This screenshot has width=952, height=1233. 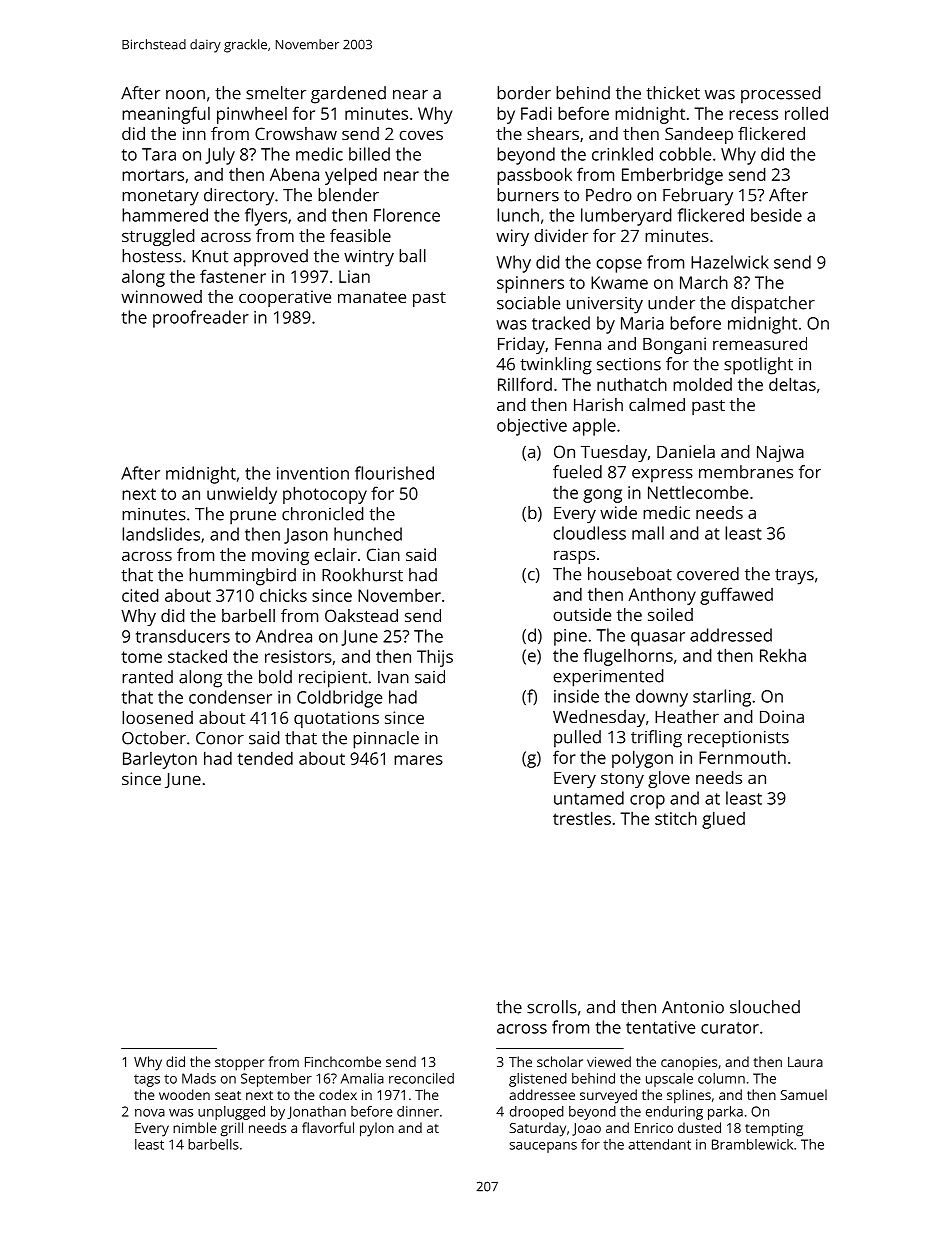 I want to click on Nettlecombe, so click(x=698, y=492).
